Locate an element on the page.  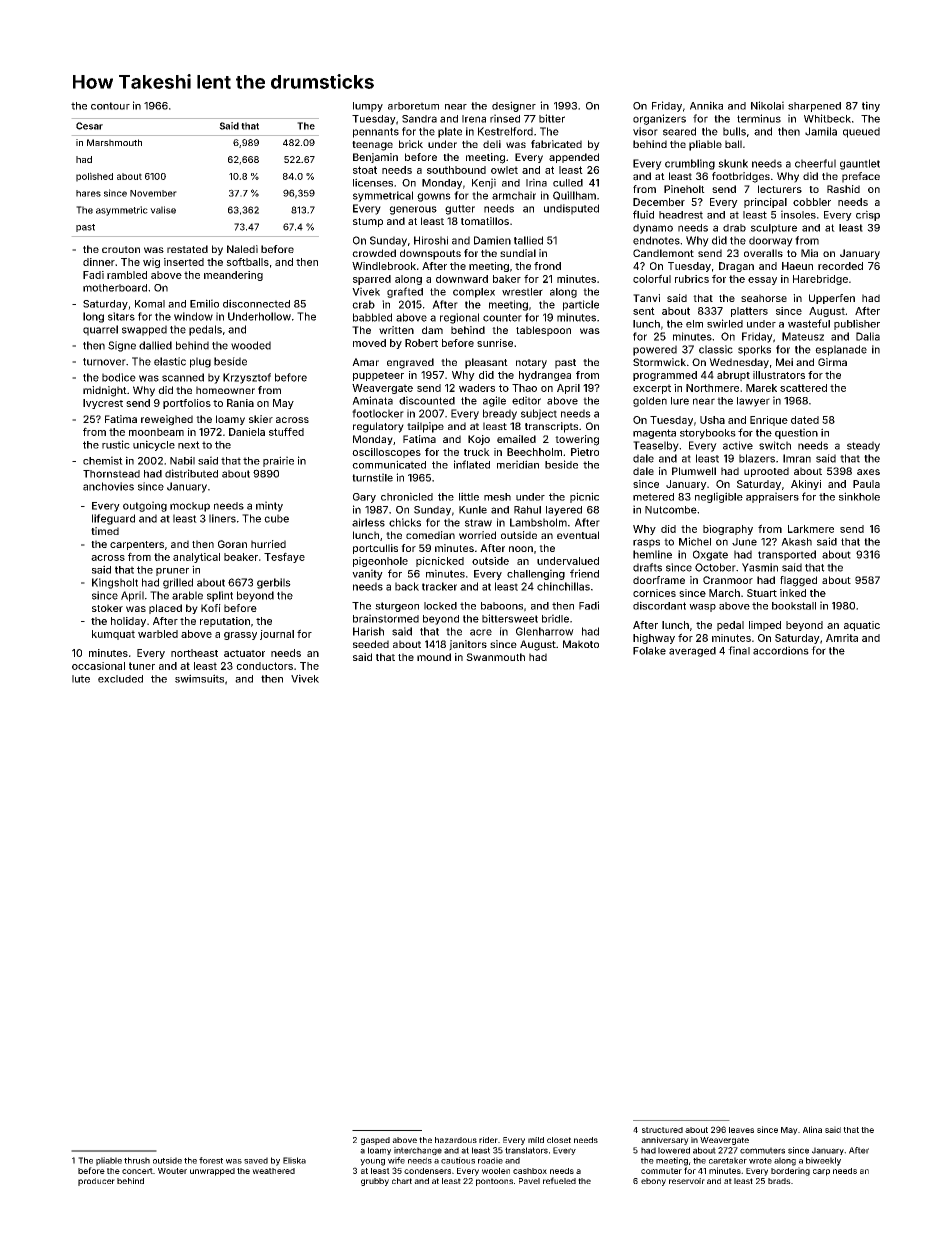
meandering is located at coordinates (233, 276).
